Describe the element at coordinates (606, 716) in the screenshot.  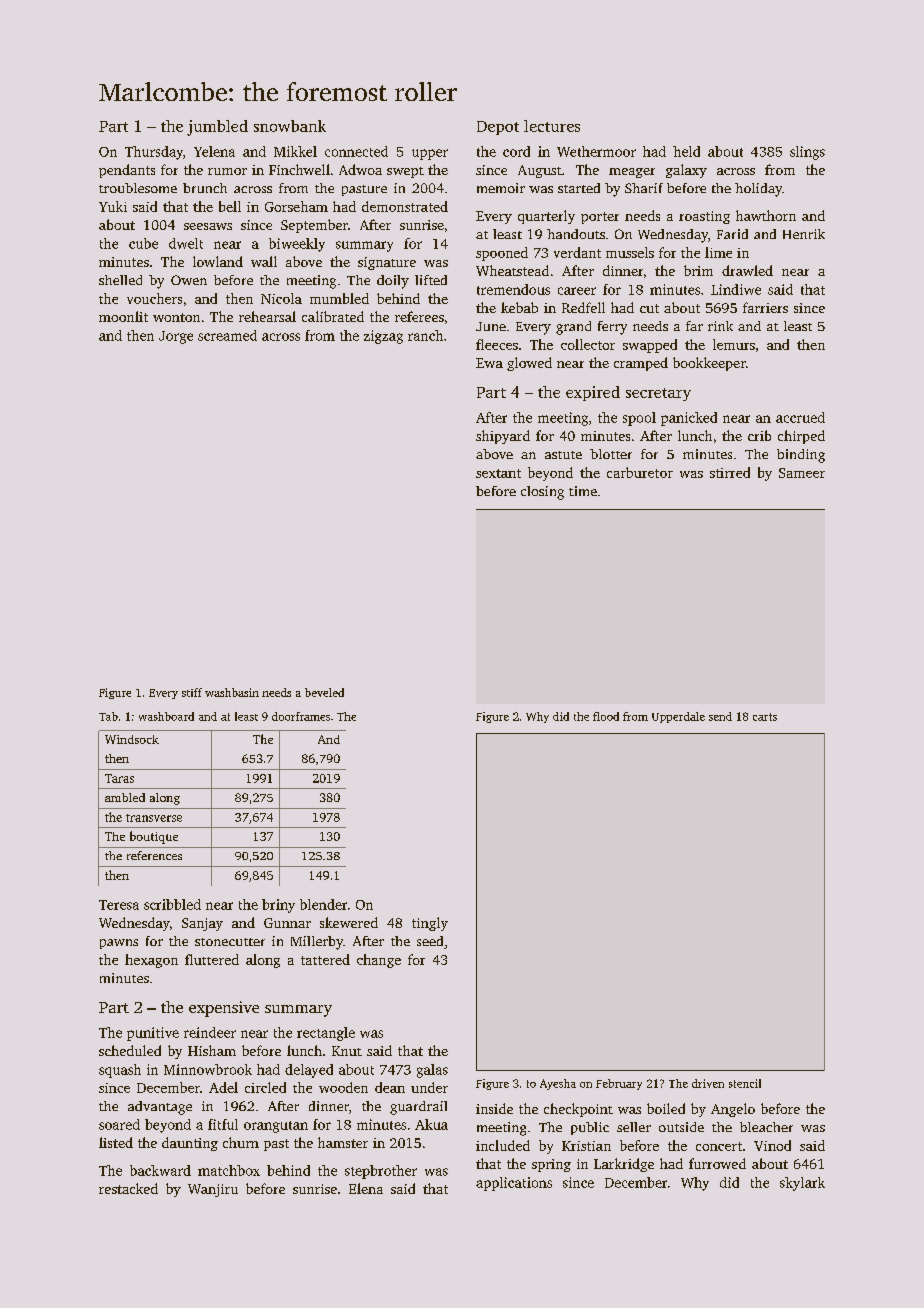
I see `flood` at that location.
